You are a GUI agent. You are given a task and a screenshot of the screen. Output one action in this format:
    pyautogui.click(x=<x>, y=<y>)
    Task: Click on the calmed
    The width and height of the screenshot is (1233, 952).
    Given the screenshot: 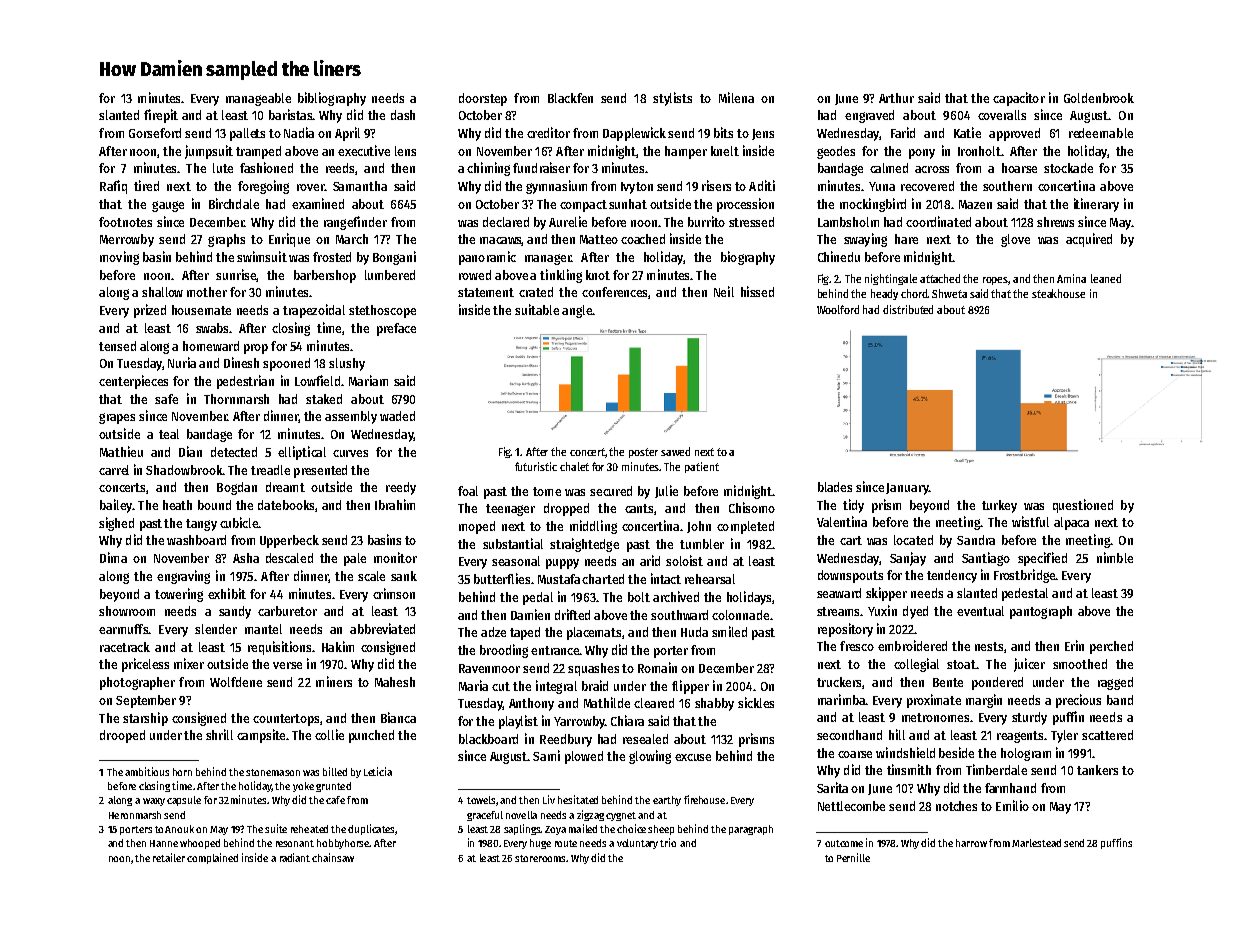 What is the action you would take?
    pyautogui.click(x=889, y=168)
